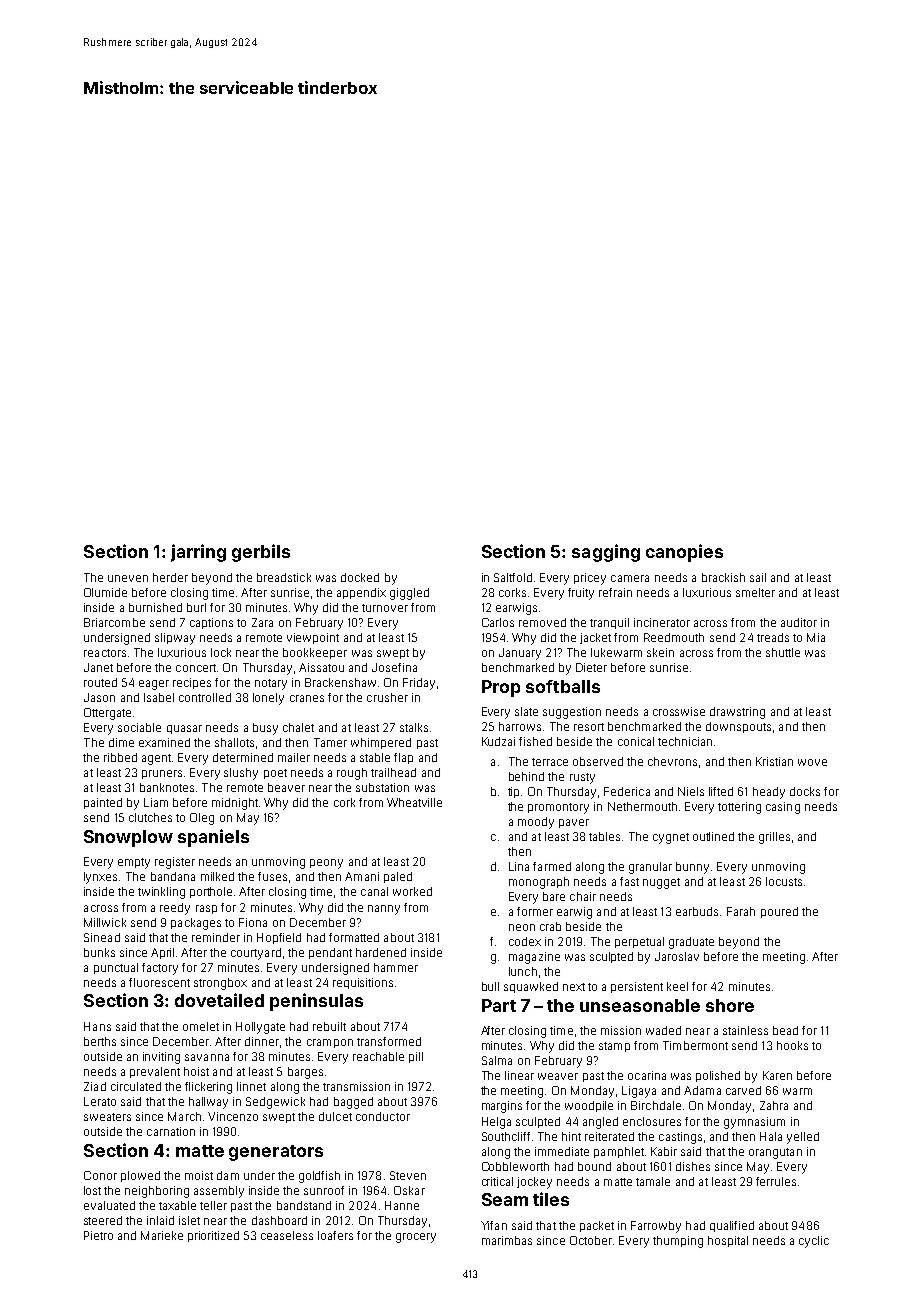 Image resolution: width=924 pixels, height=1308 pixels. Describe the element at coordinates (398, 877) in the screenshot. I see `paled` at that location.
